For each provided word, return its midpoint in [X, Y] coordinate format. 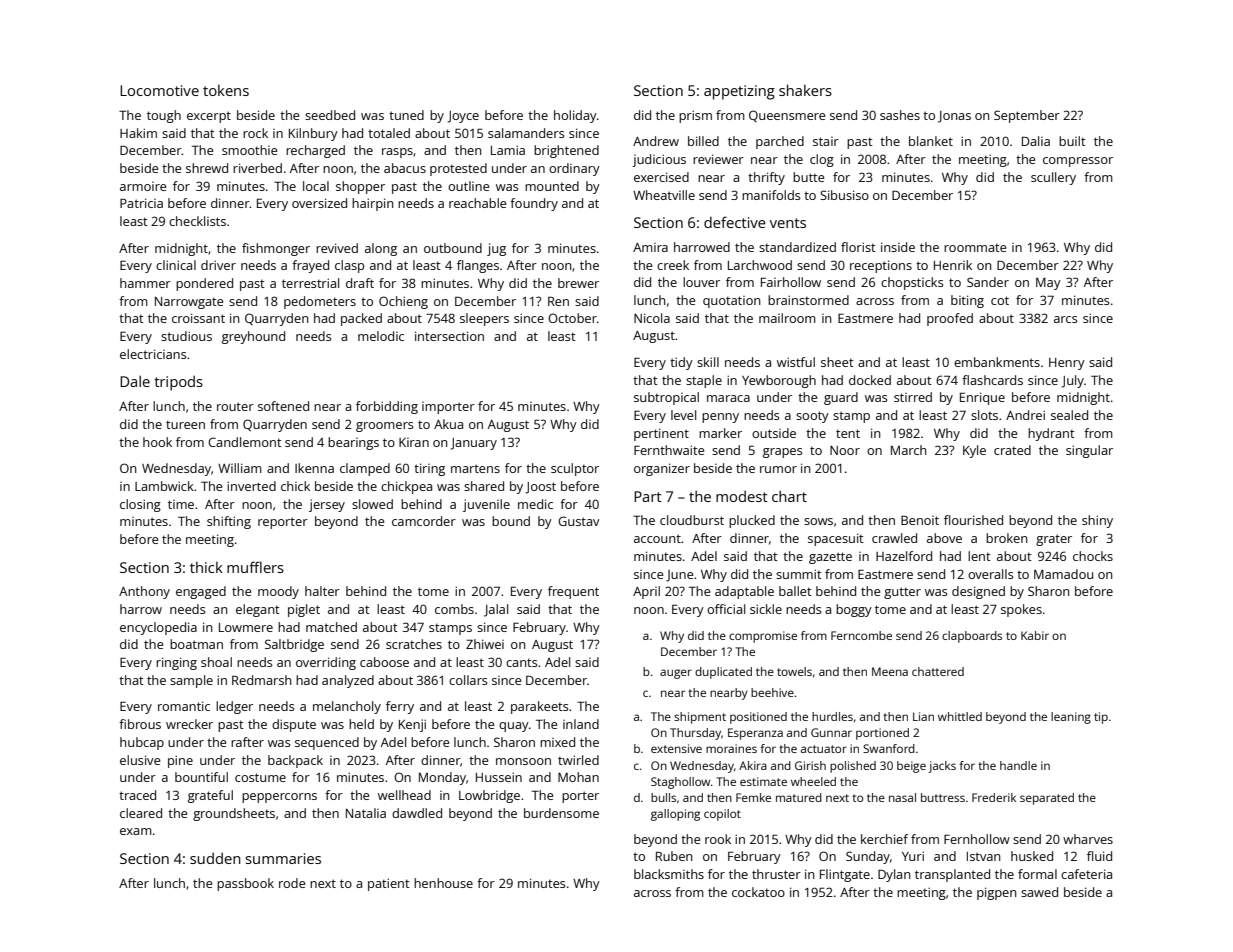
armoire [143, 186]
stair [826, 141]
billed [703, 141]
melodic [381, 336]
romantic [184, 706]
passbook [245, 884]
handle [1018, 765]
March [909, 450]
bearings [353, 443]
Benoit [920, 520]
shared [484, 486]
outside [774, 433]
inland [581, 724]
